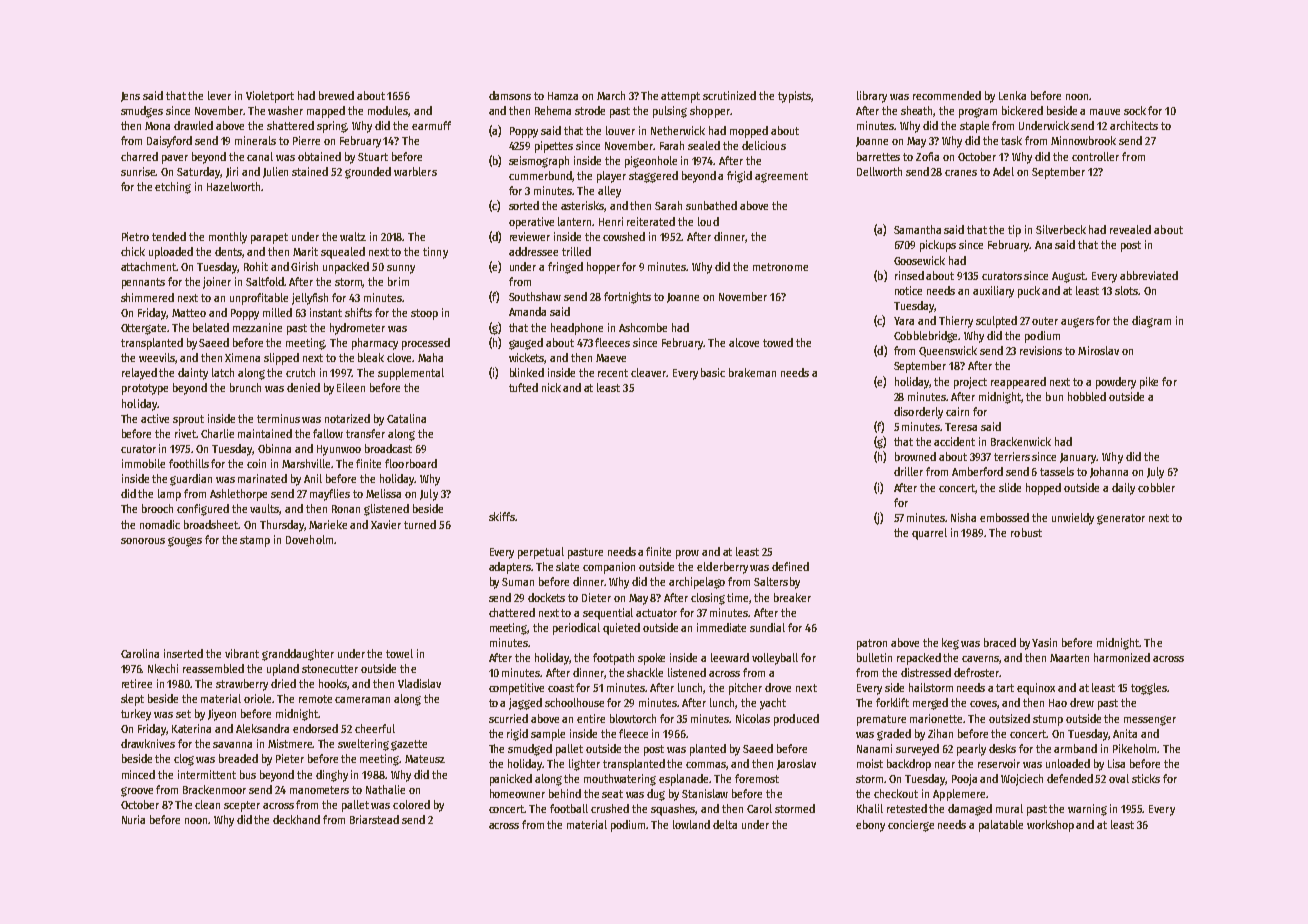  I want to click on Nanami, so click(874, 748).
